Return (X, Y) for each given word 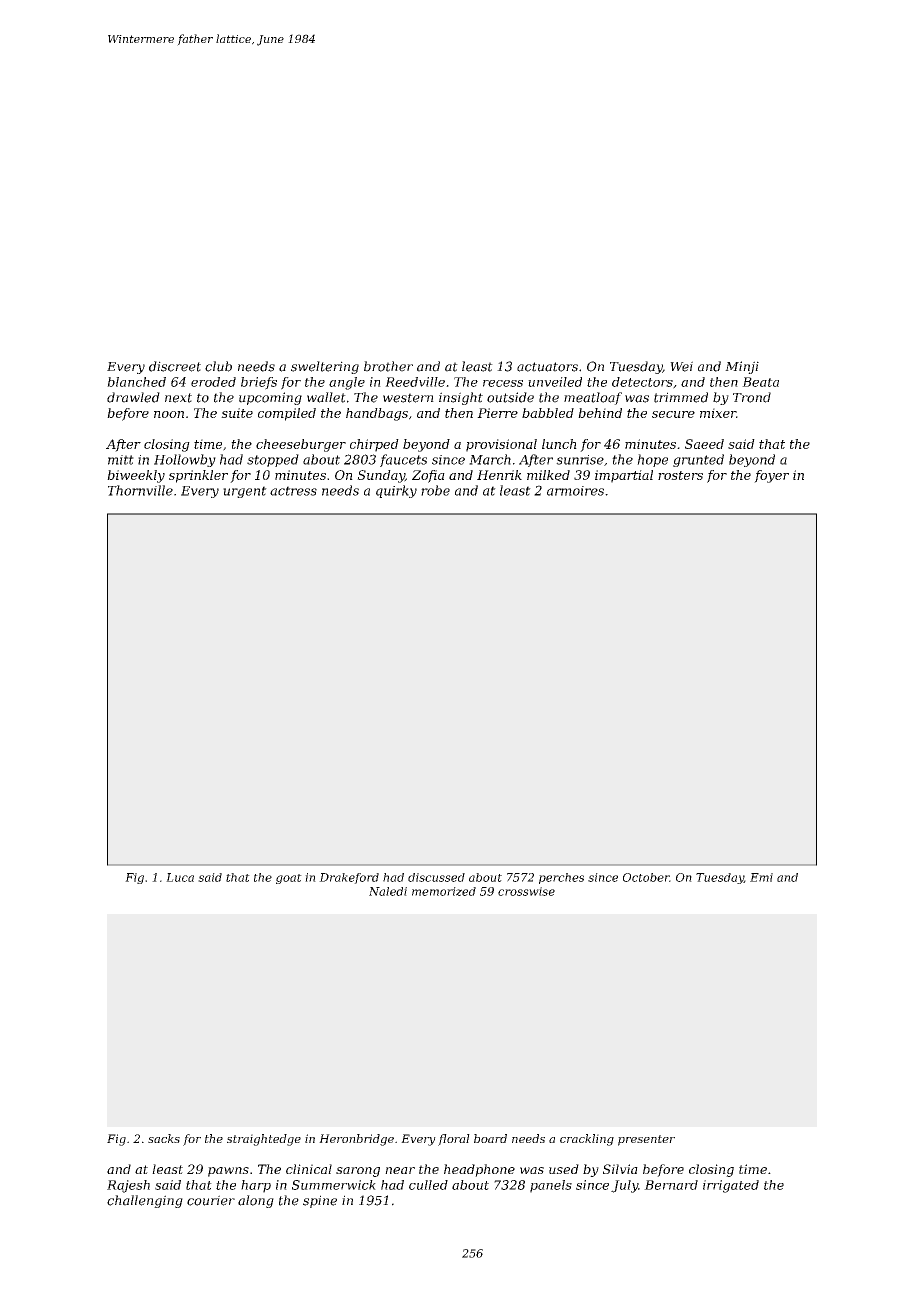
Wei (681, 366)
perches (561, 878)
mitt (121, 460)
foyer (771, 476)
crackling (587, 1140)
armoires (575, 491)
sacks (164, 1138)
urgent (245, 492)
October (646, 877)
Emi (761, 877)
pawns (228, 1172)
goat (289, 879)
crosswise (526, 891)
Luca (180, 877)
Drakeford (349, 878)
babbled (548, 413)
